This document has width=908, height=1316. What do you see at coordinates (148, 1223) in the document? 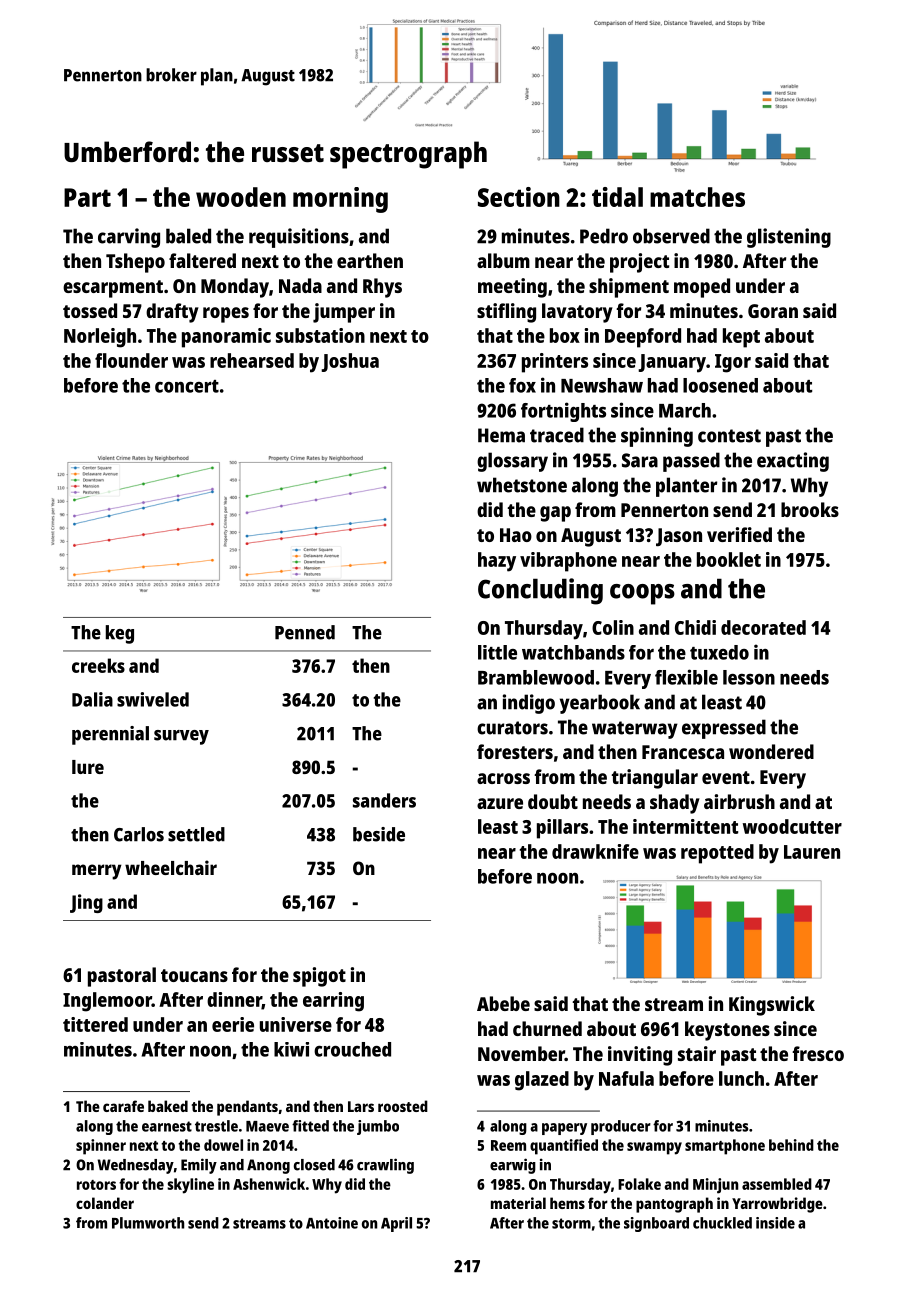
I see `Plumworth` at bounding box center [148, 1223].
